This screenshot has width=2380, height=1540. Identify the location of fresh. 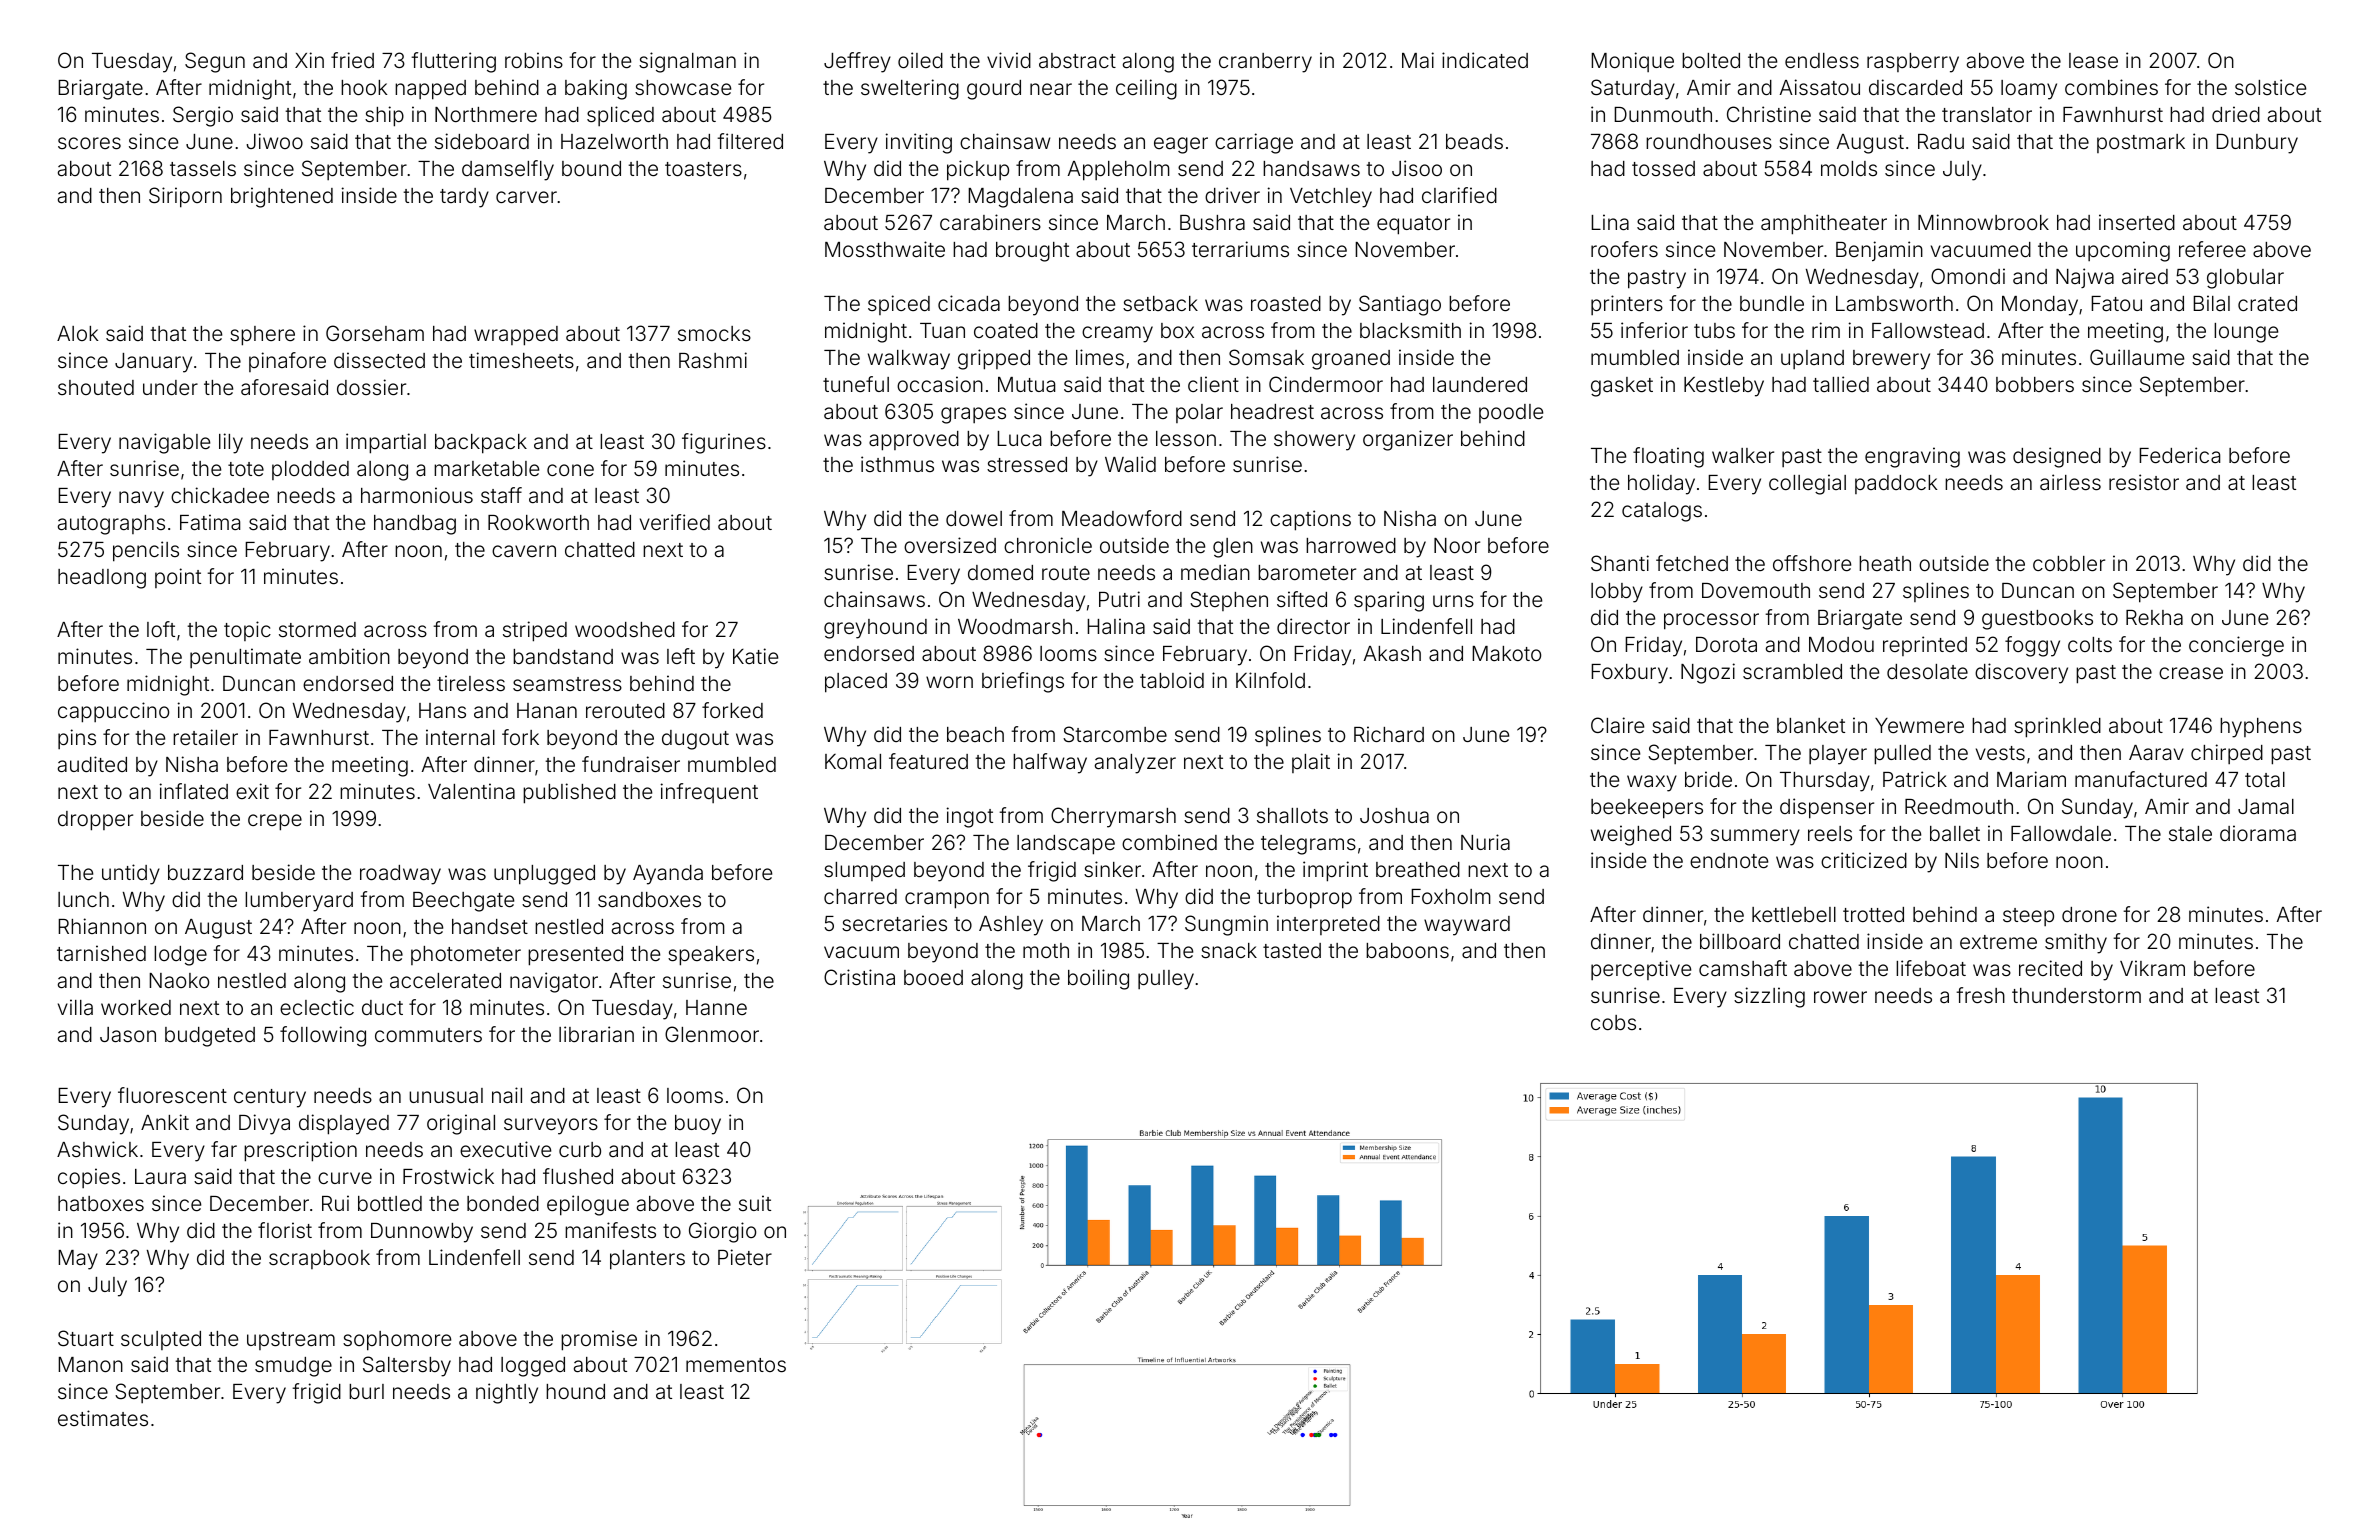
(1980, 995).
